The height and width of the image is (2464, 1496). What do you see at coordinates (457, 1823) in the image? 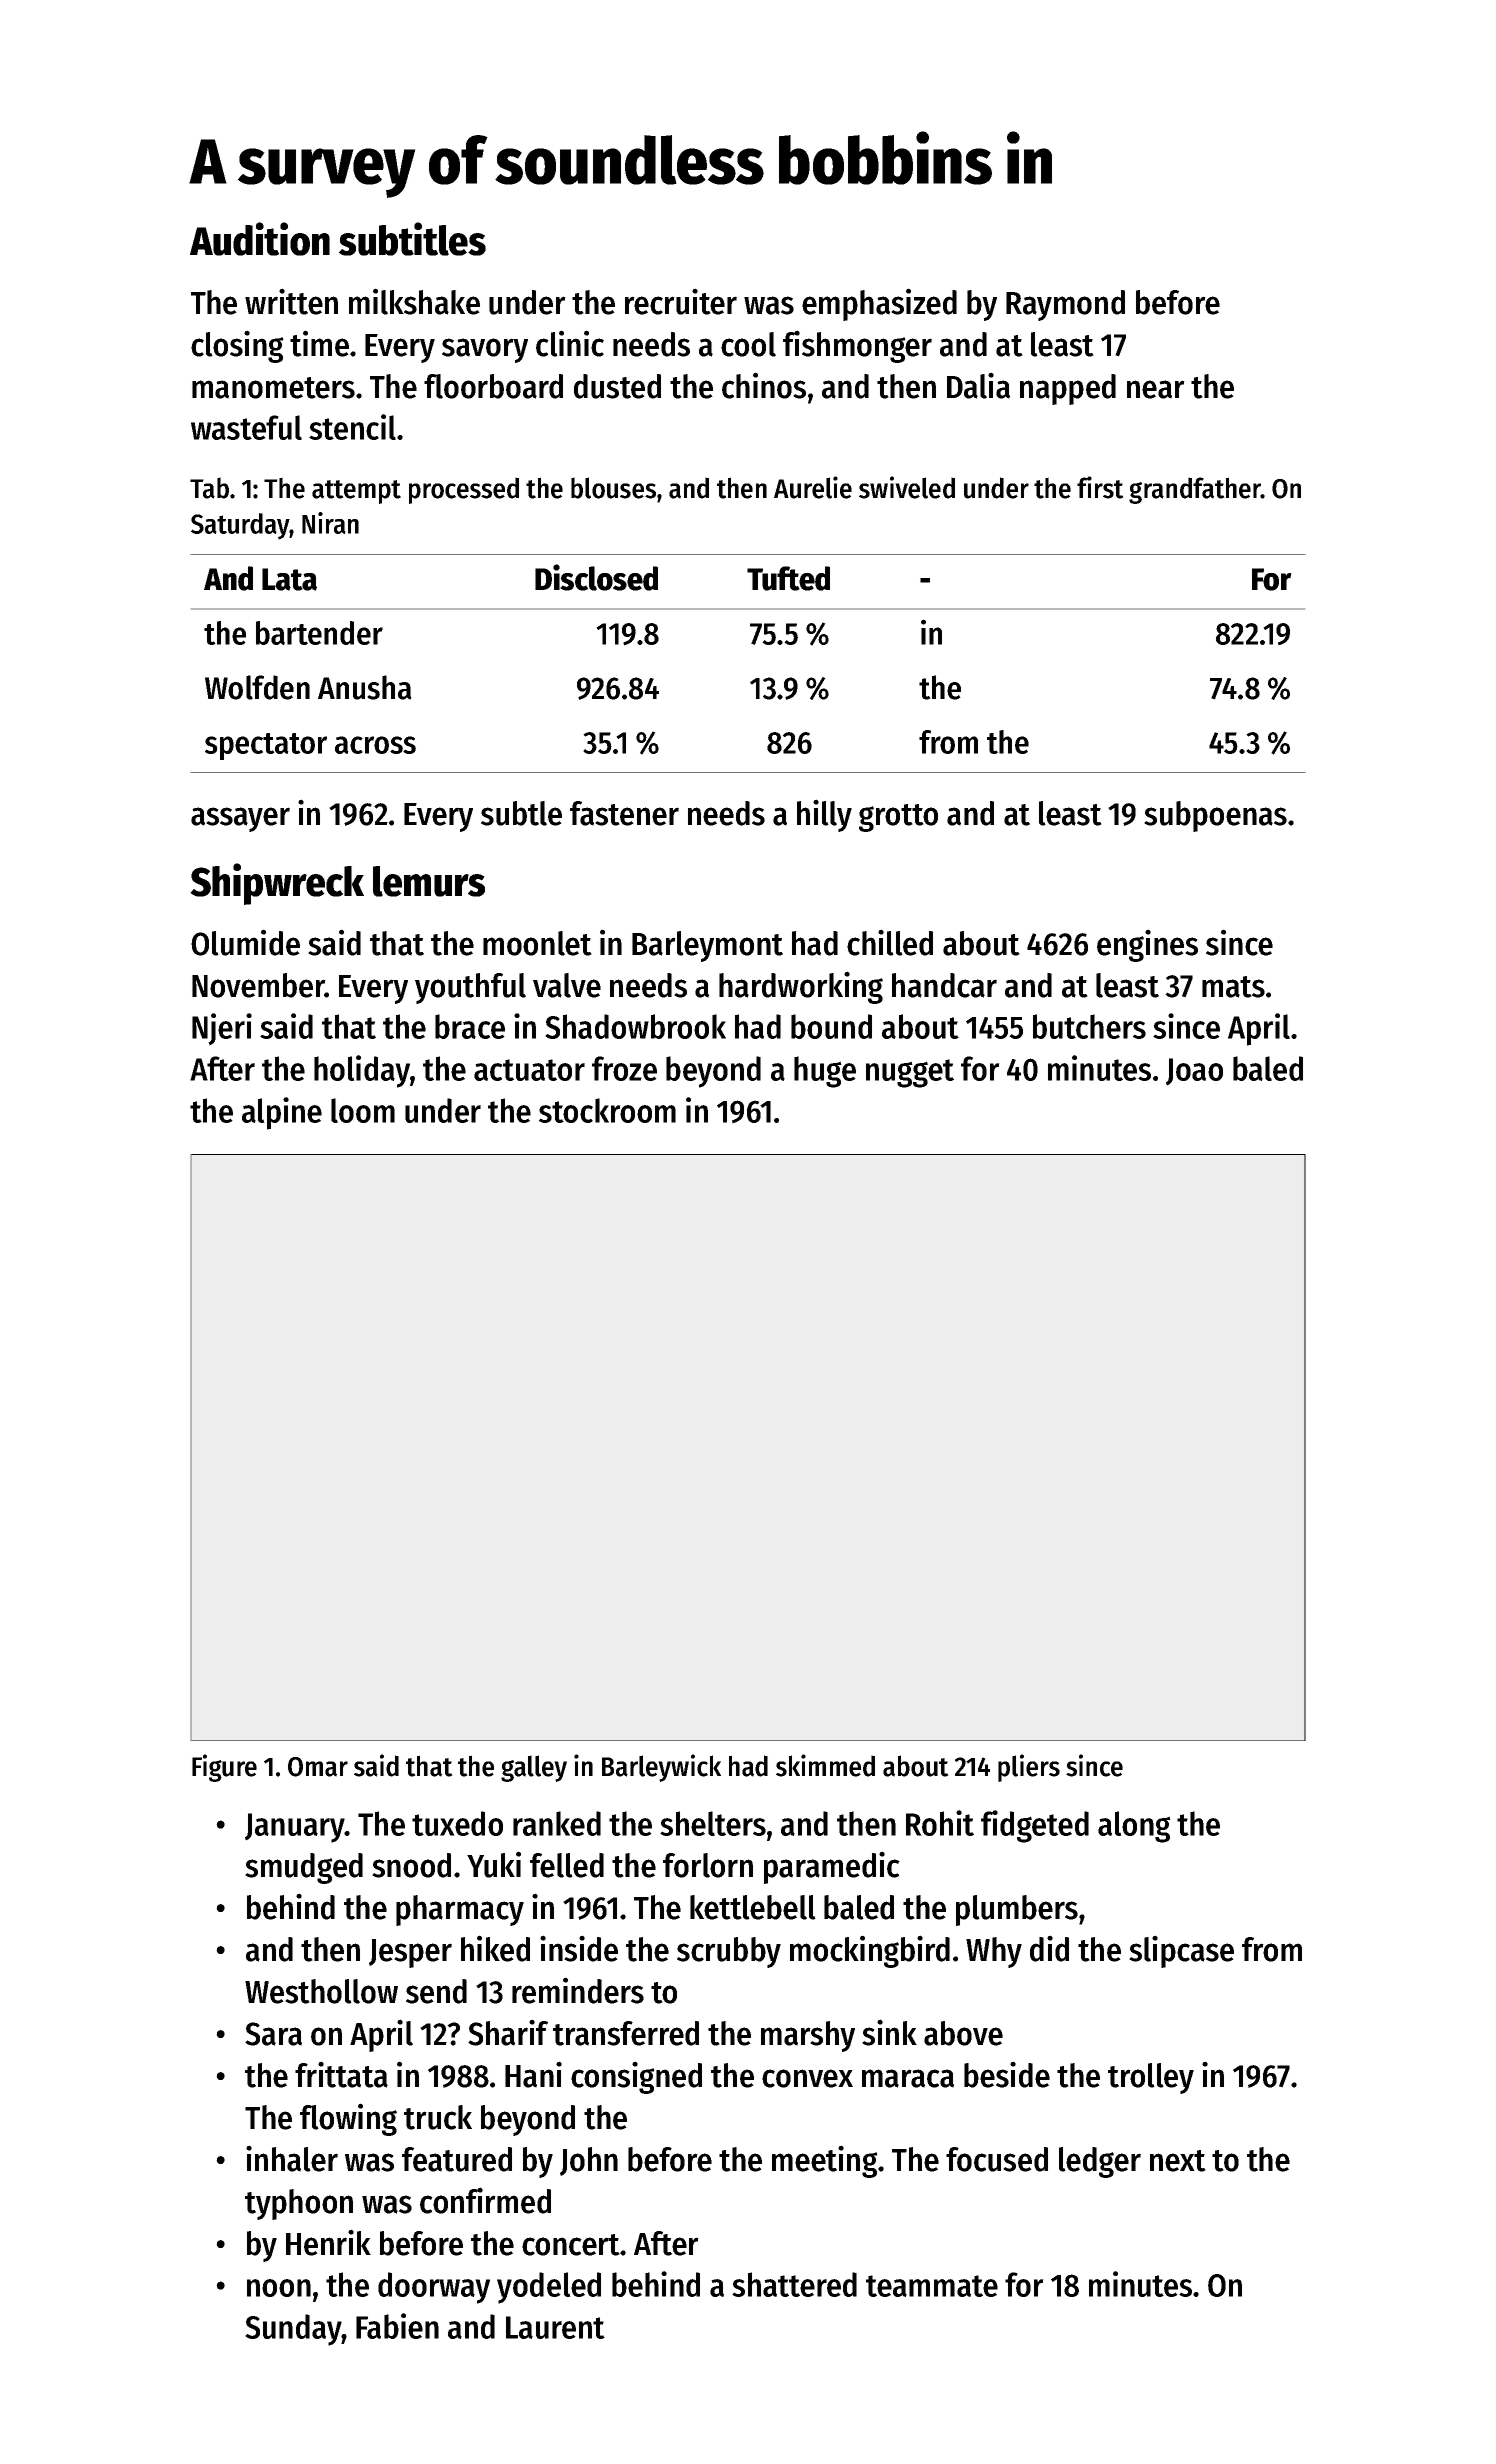
I see `tuxedo` at bounding box center [457, 1823].
